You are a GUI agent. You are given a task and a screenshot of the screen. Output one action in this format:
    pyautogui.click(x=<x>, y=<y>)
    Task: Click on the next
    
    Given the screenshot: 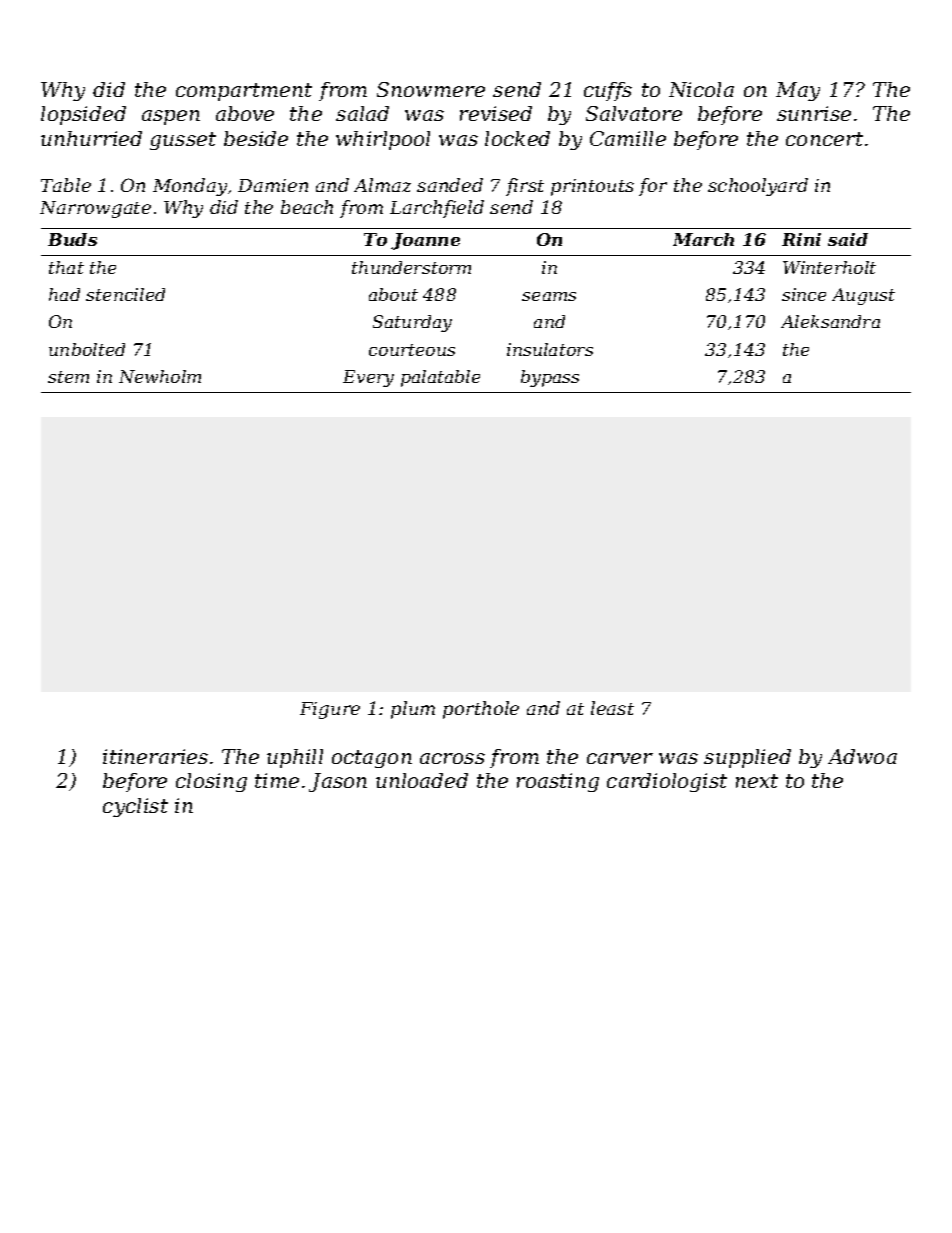 What is the action you would take?
    pyautogui.click(x=757, y=781)
